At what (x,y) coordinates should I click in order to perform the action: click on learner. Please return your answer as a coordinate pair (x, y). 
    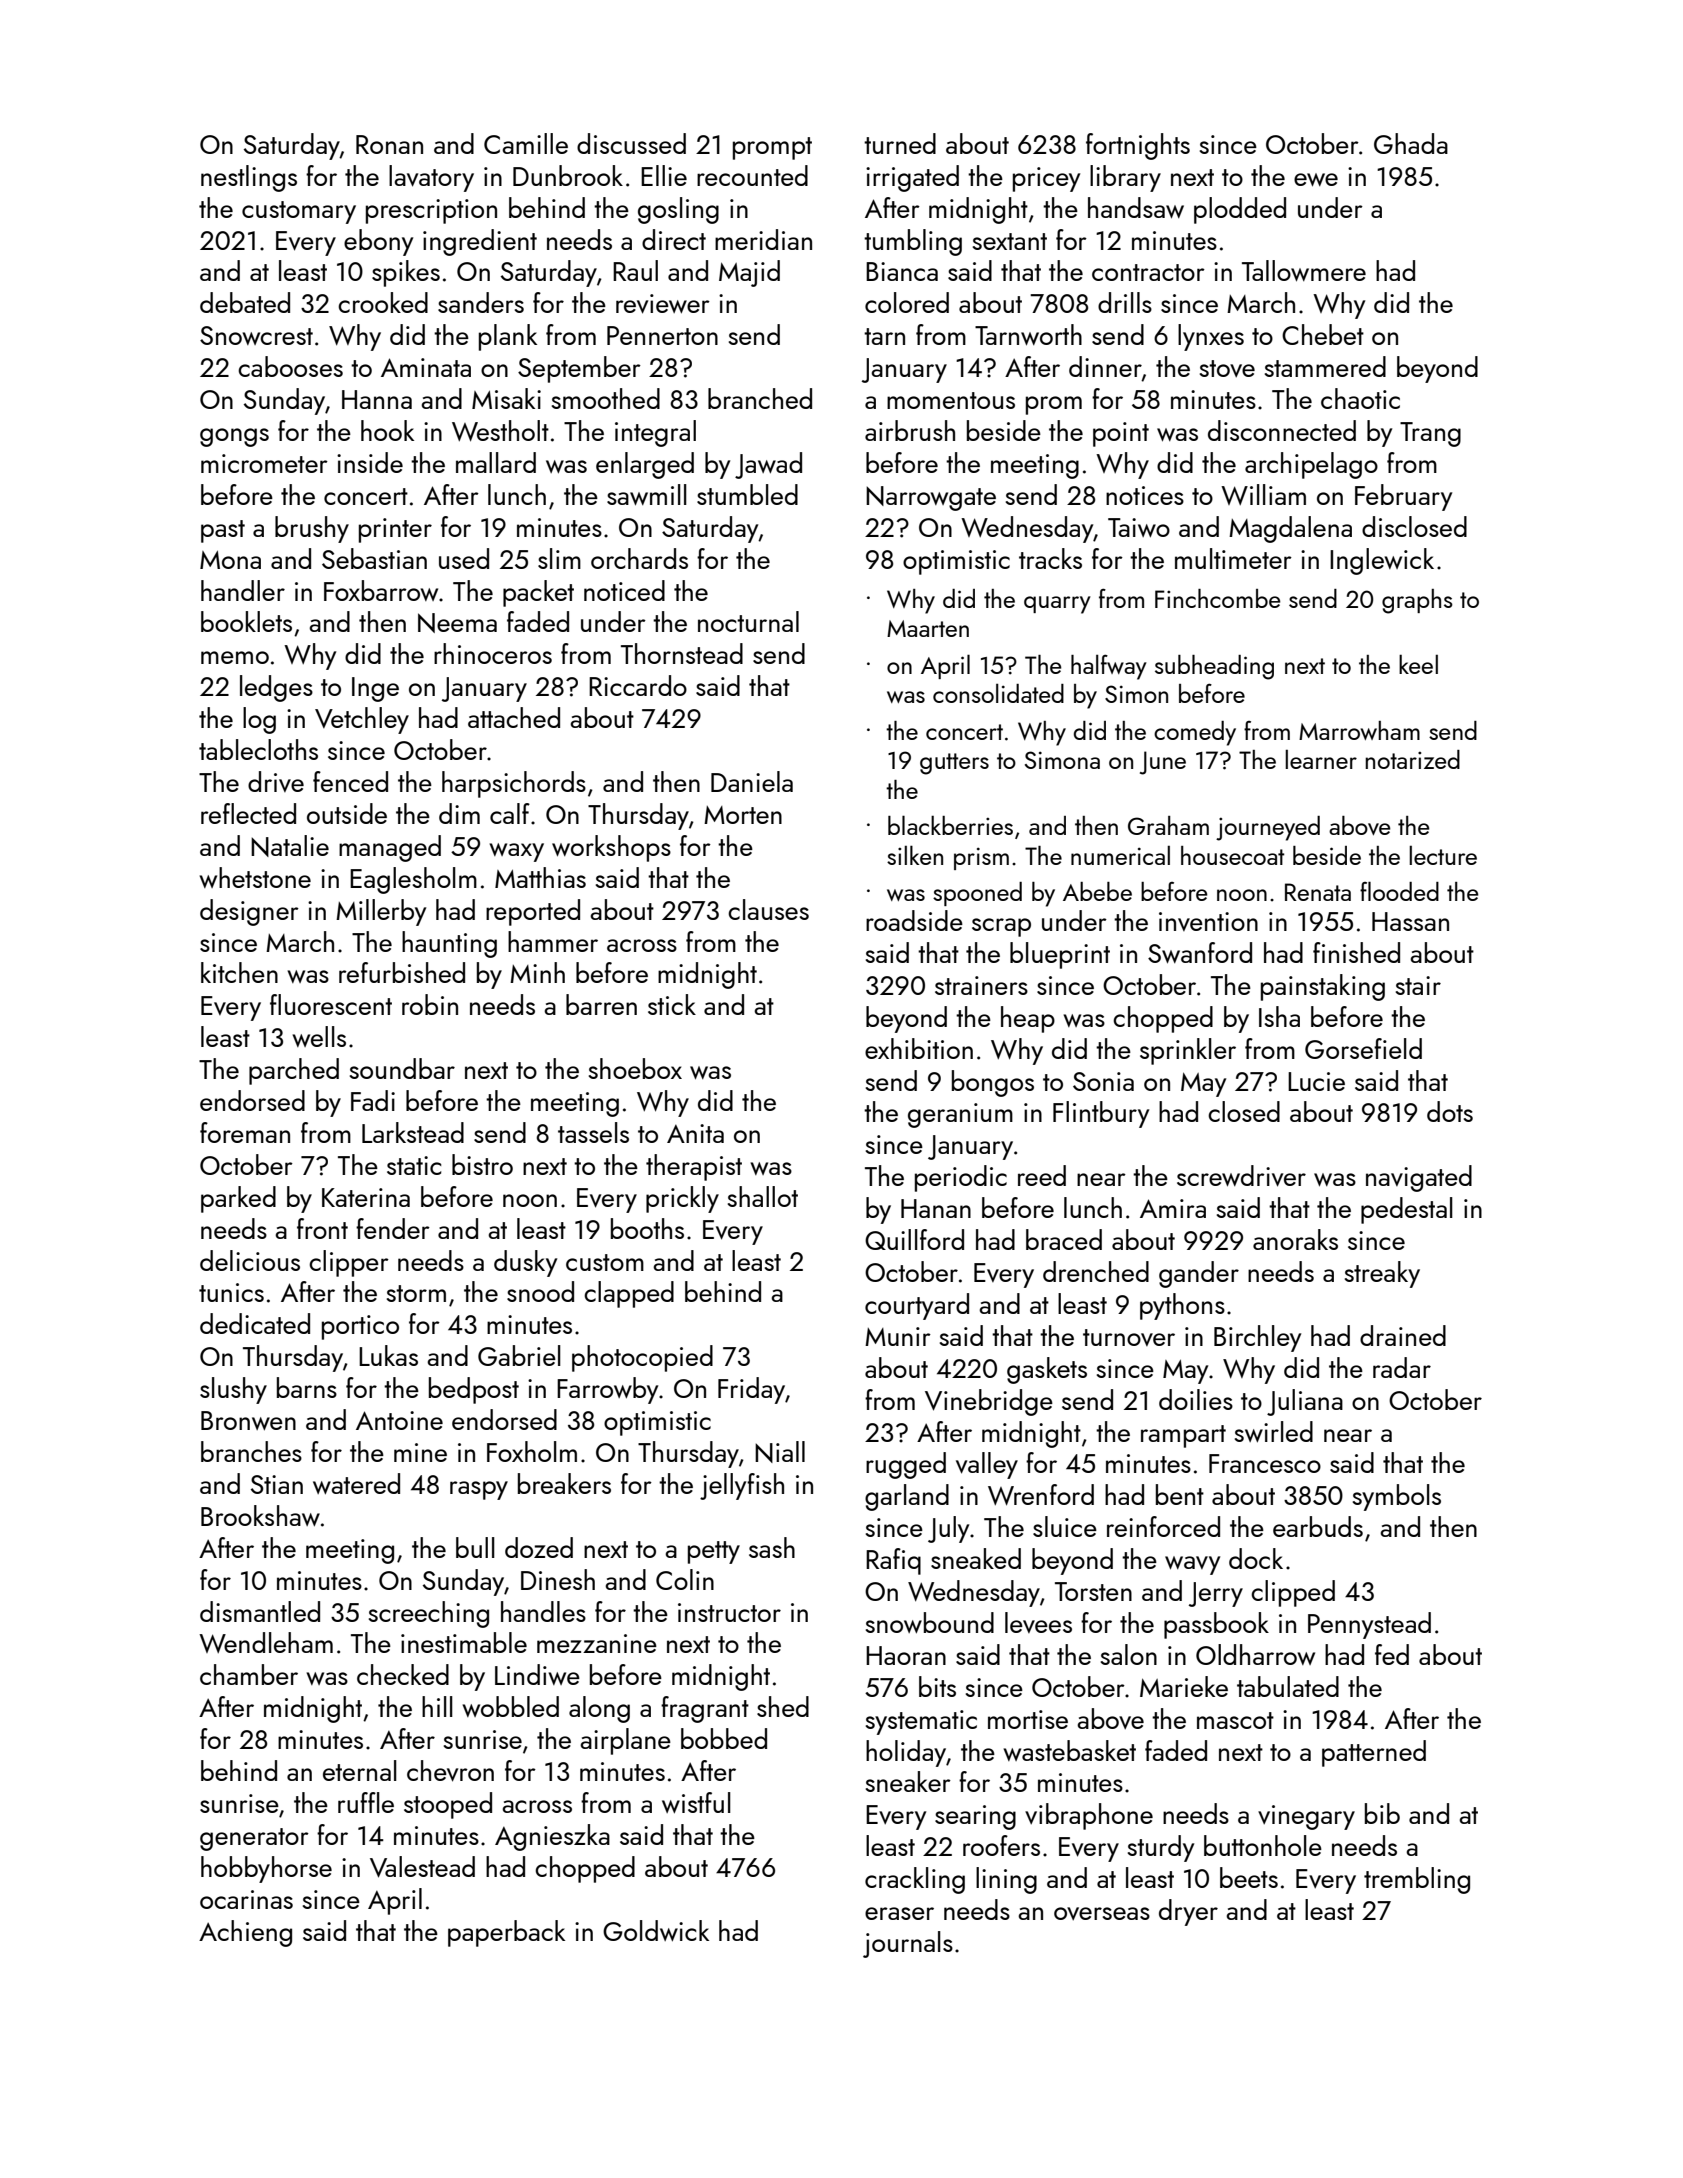
    Looking at the image, I should click on (1321, 759).
